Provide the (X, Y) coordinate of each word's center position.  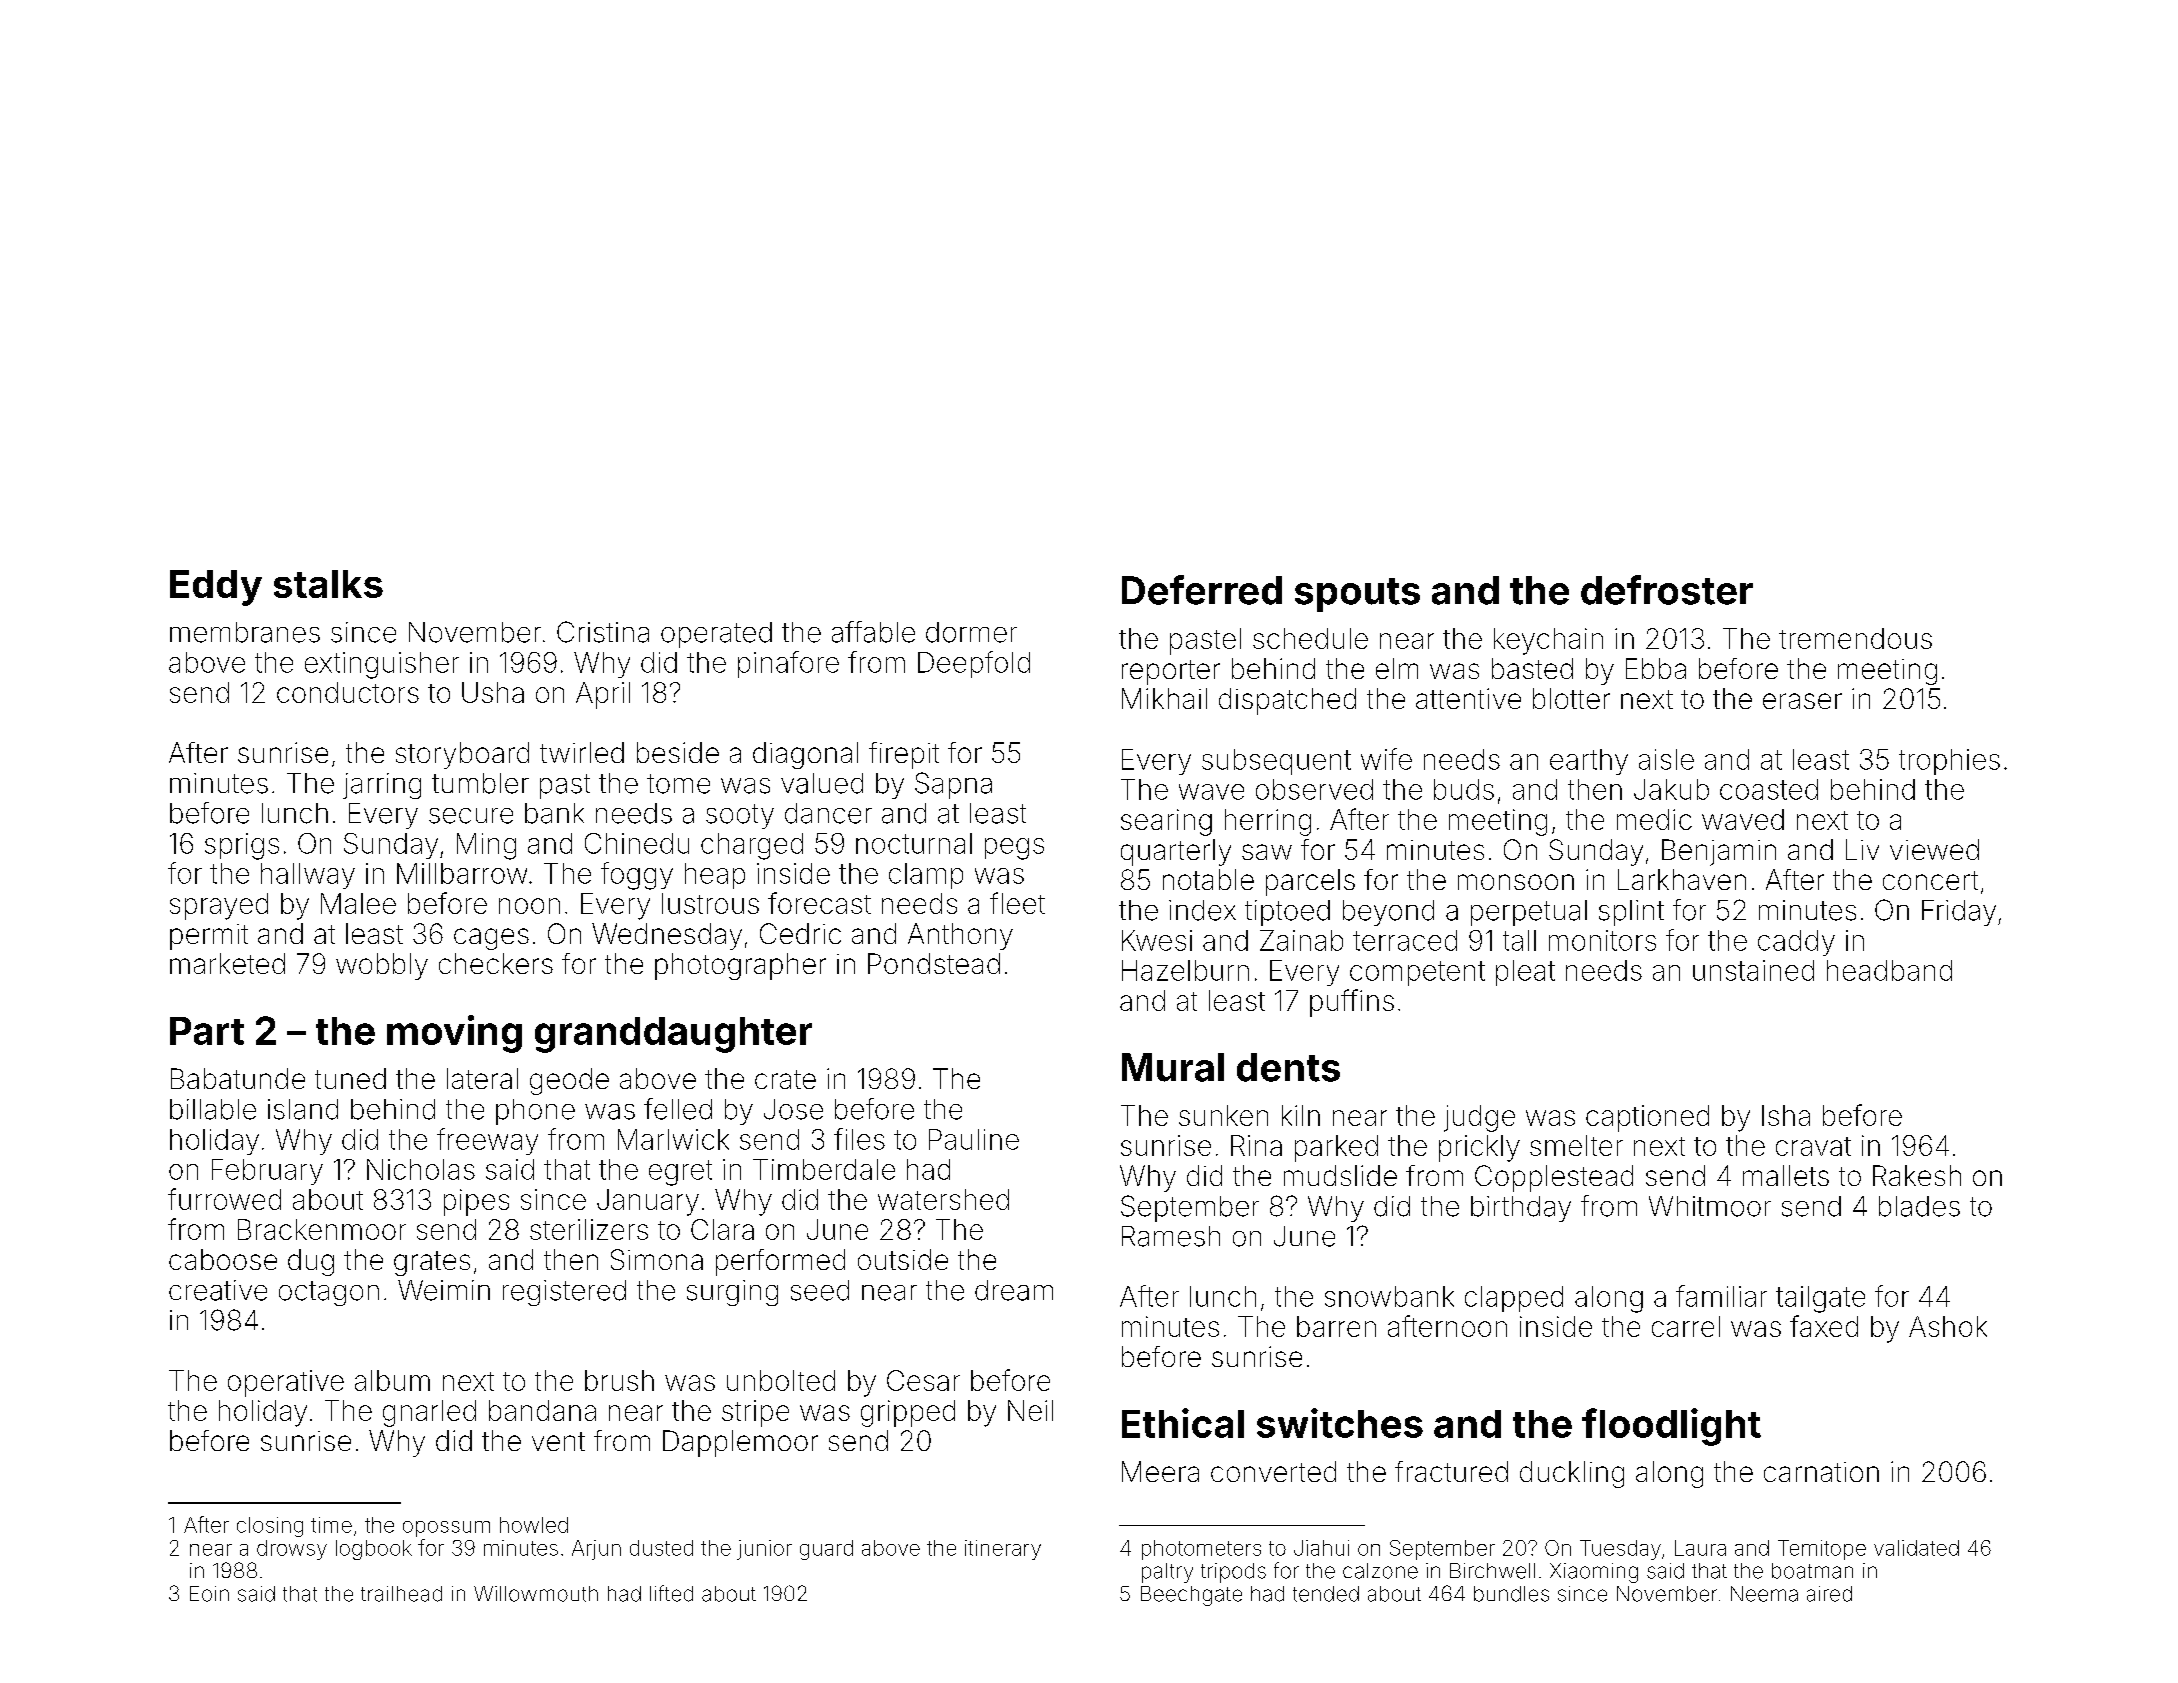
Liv (1862, 849)
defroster (1667, 590)
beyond (1388, 913)
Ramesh (1171, 1236)
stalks (328, 584)
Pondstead (934, 963)
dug (311, 1262)
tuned (350, 1078)
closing (270, 1527)
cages (491, 939)
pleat (1525, 973)
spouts (1357, 595)
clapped (1514, 1299)
